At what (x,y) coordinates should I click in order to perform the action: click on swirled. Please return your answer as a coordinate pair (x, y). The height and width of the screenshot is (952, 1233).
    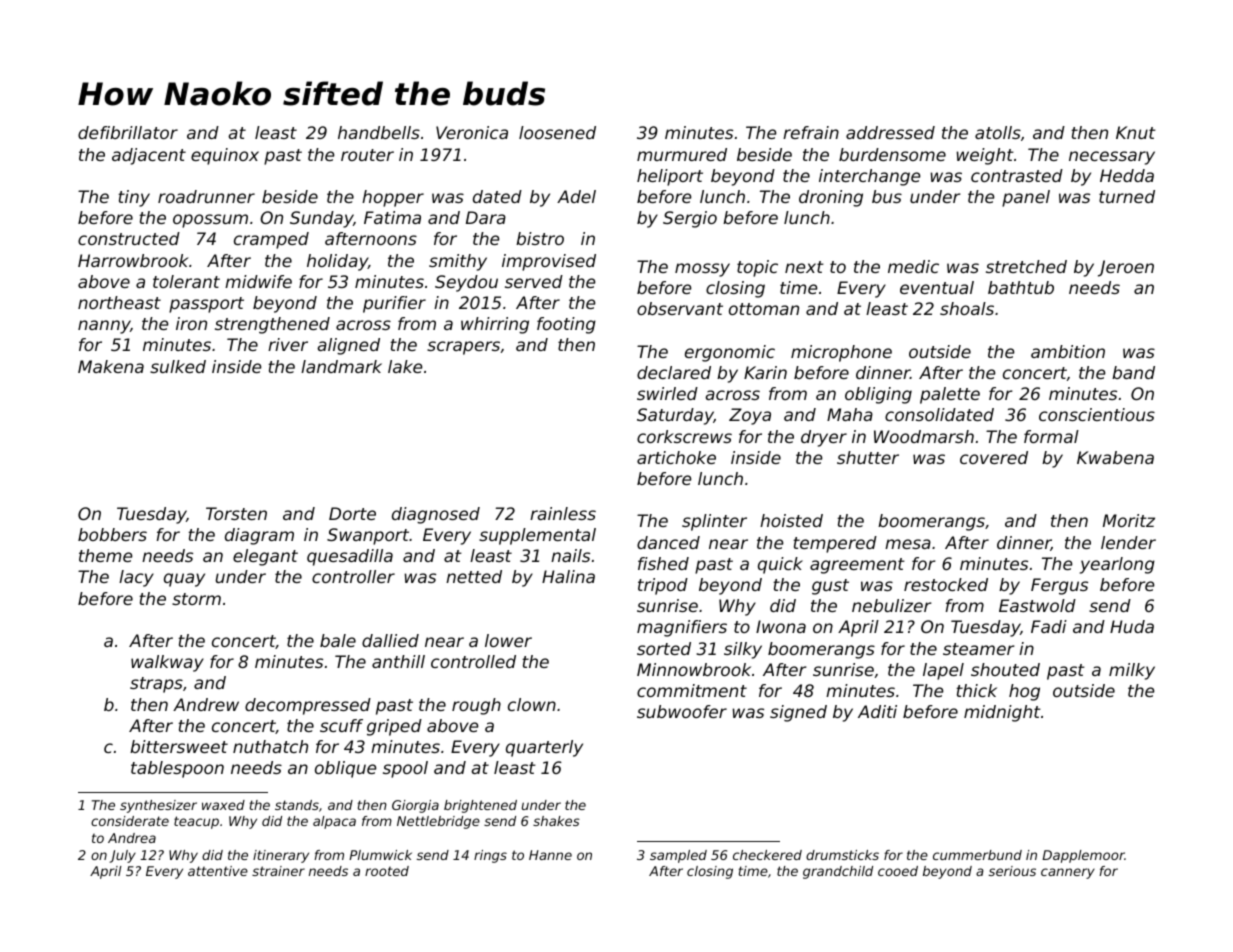
    Looking at the image, I should click on (667, 393).
